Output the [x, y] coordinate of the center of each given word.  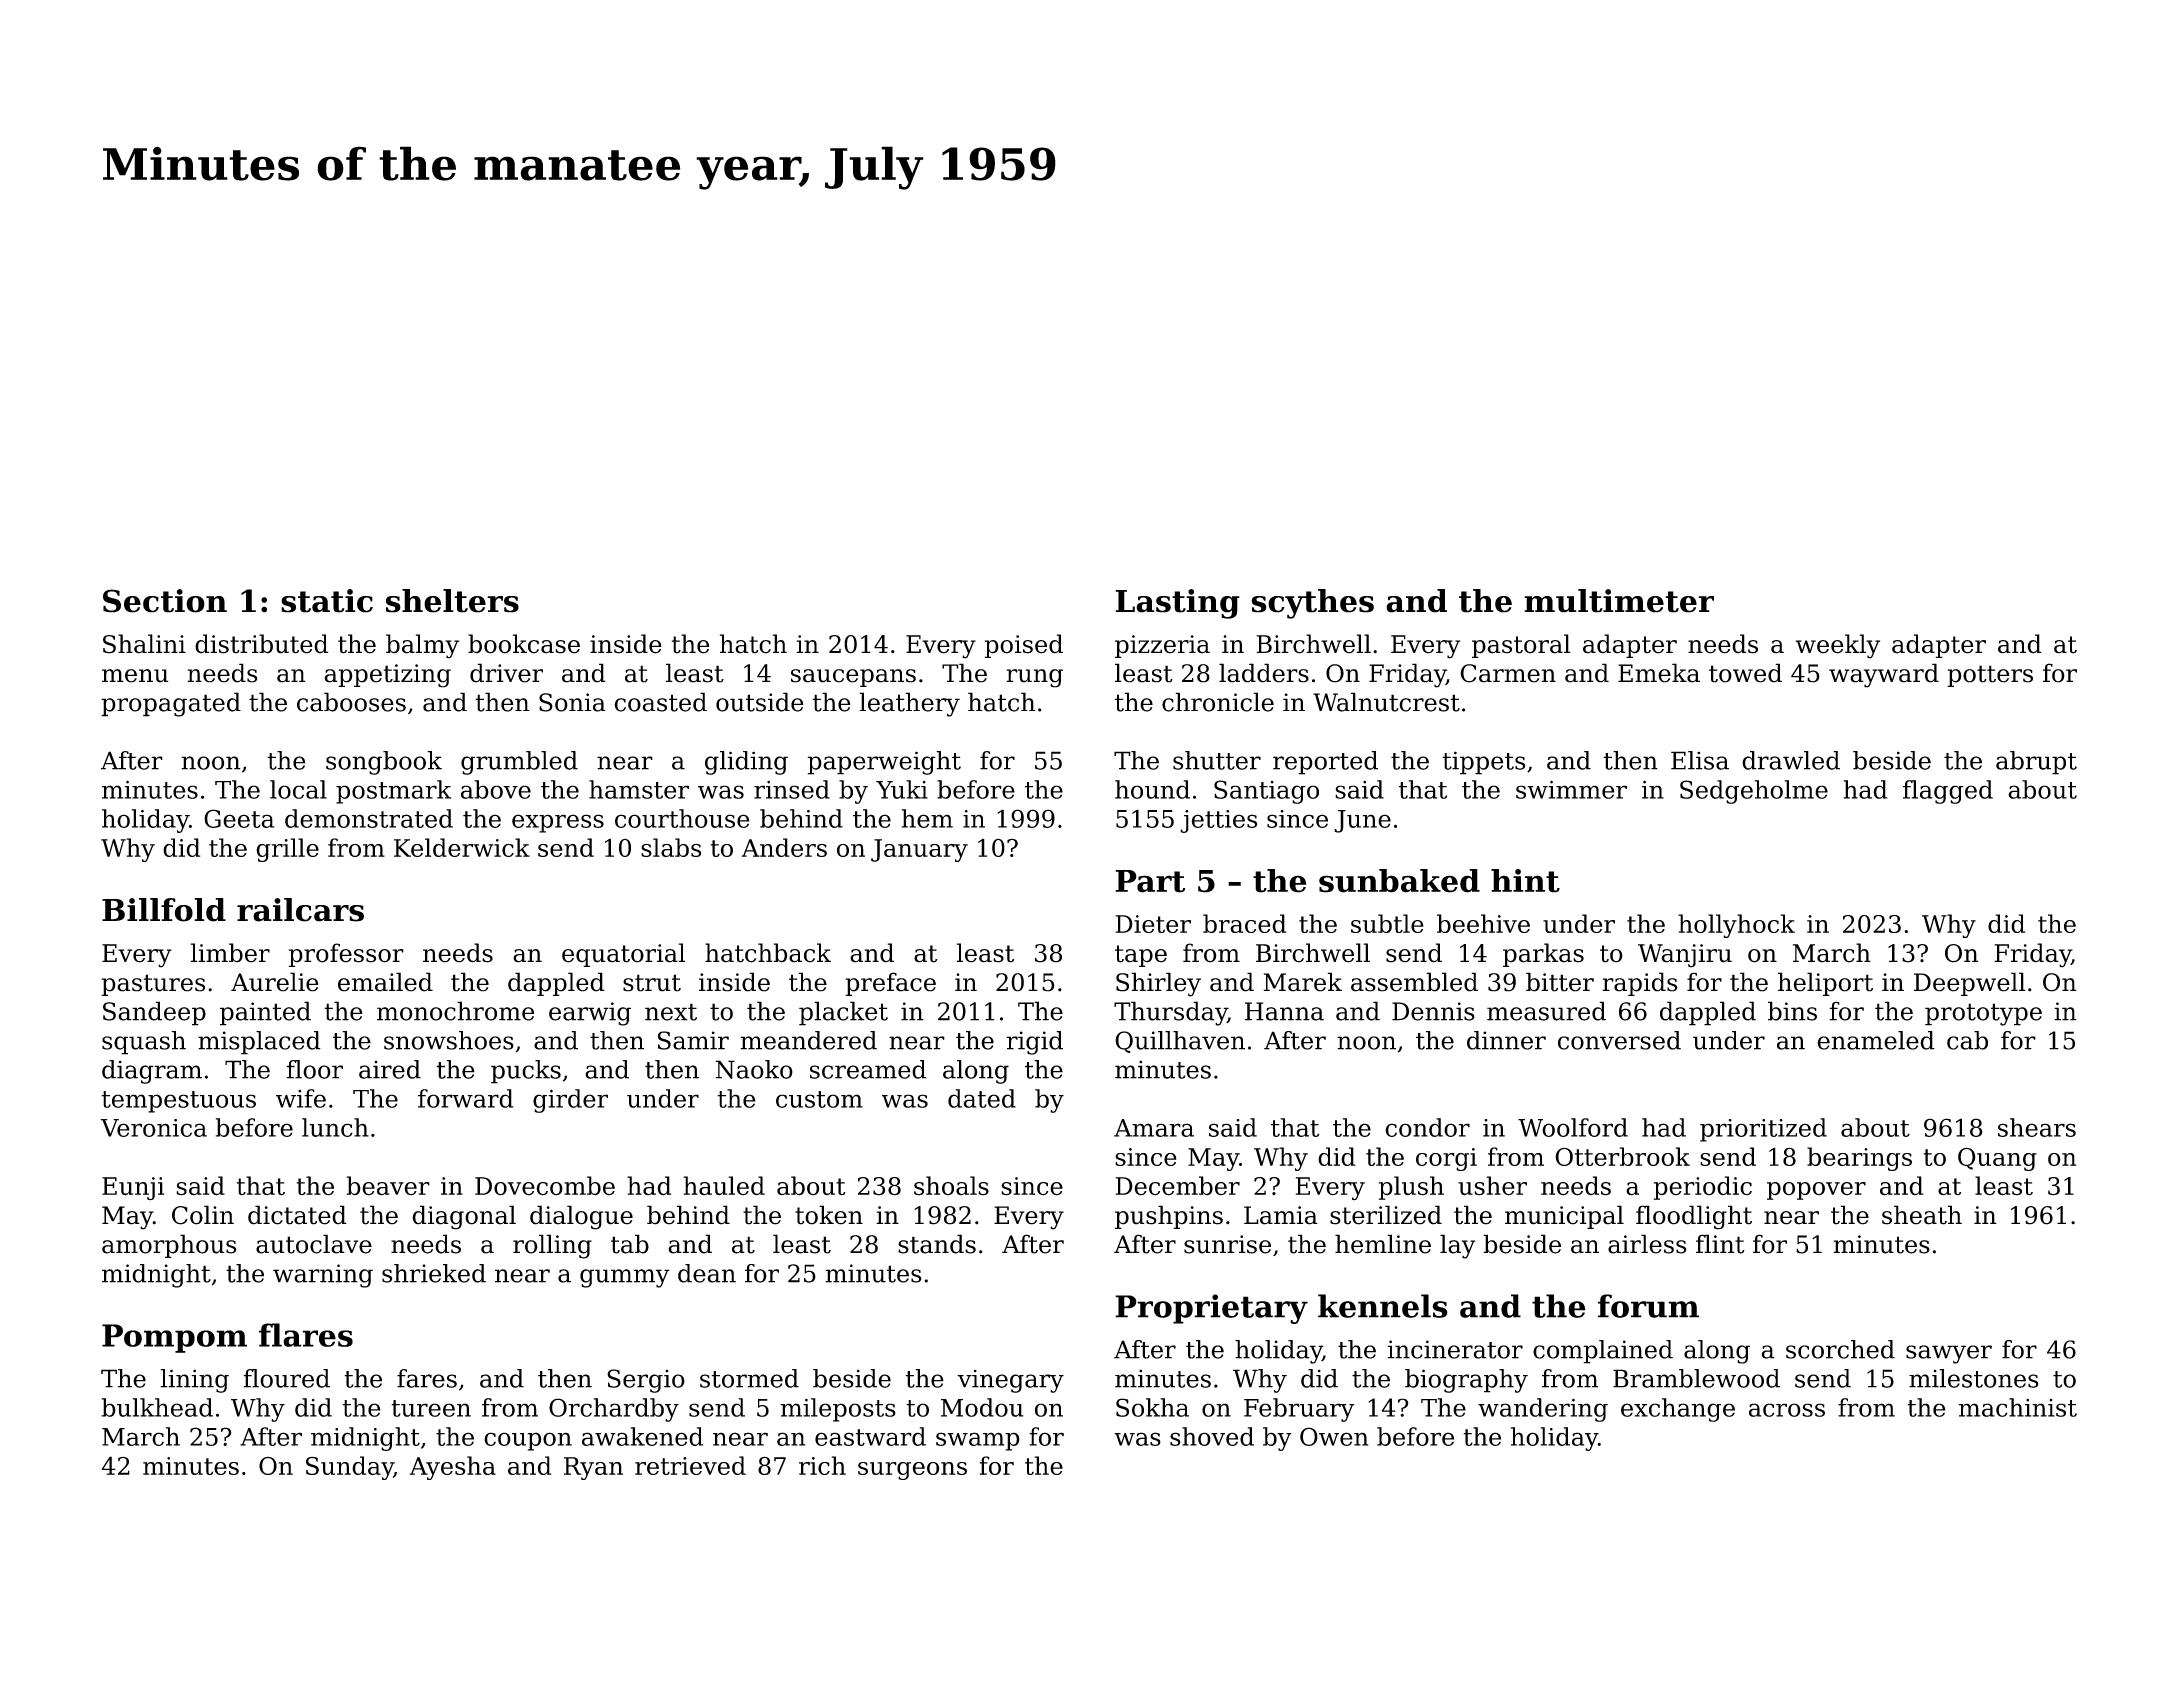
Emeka [1659, 673]
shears [2037, 1127]
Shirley [1158, 984]
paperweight [884, 763]
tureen [431, 1408]
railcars [300, 910]
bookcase [524, 644]
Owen [1334, 1436]
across [1787, 1410]
